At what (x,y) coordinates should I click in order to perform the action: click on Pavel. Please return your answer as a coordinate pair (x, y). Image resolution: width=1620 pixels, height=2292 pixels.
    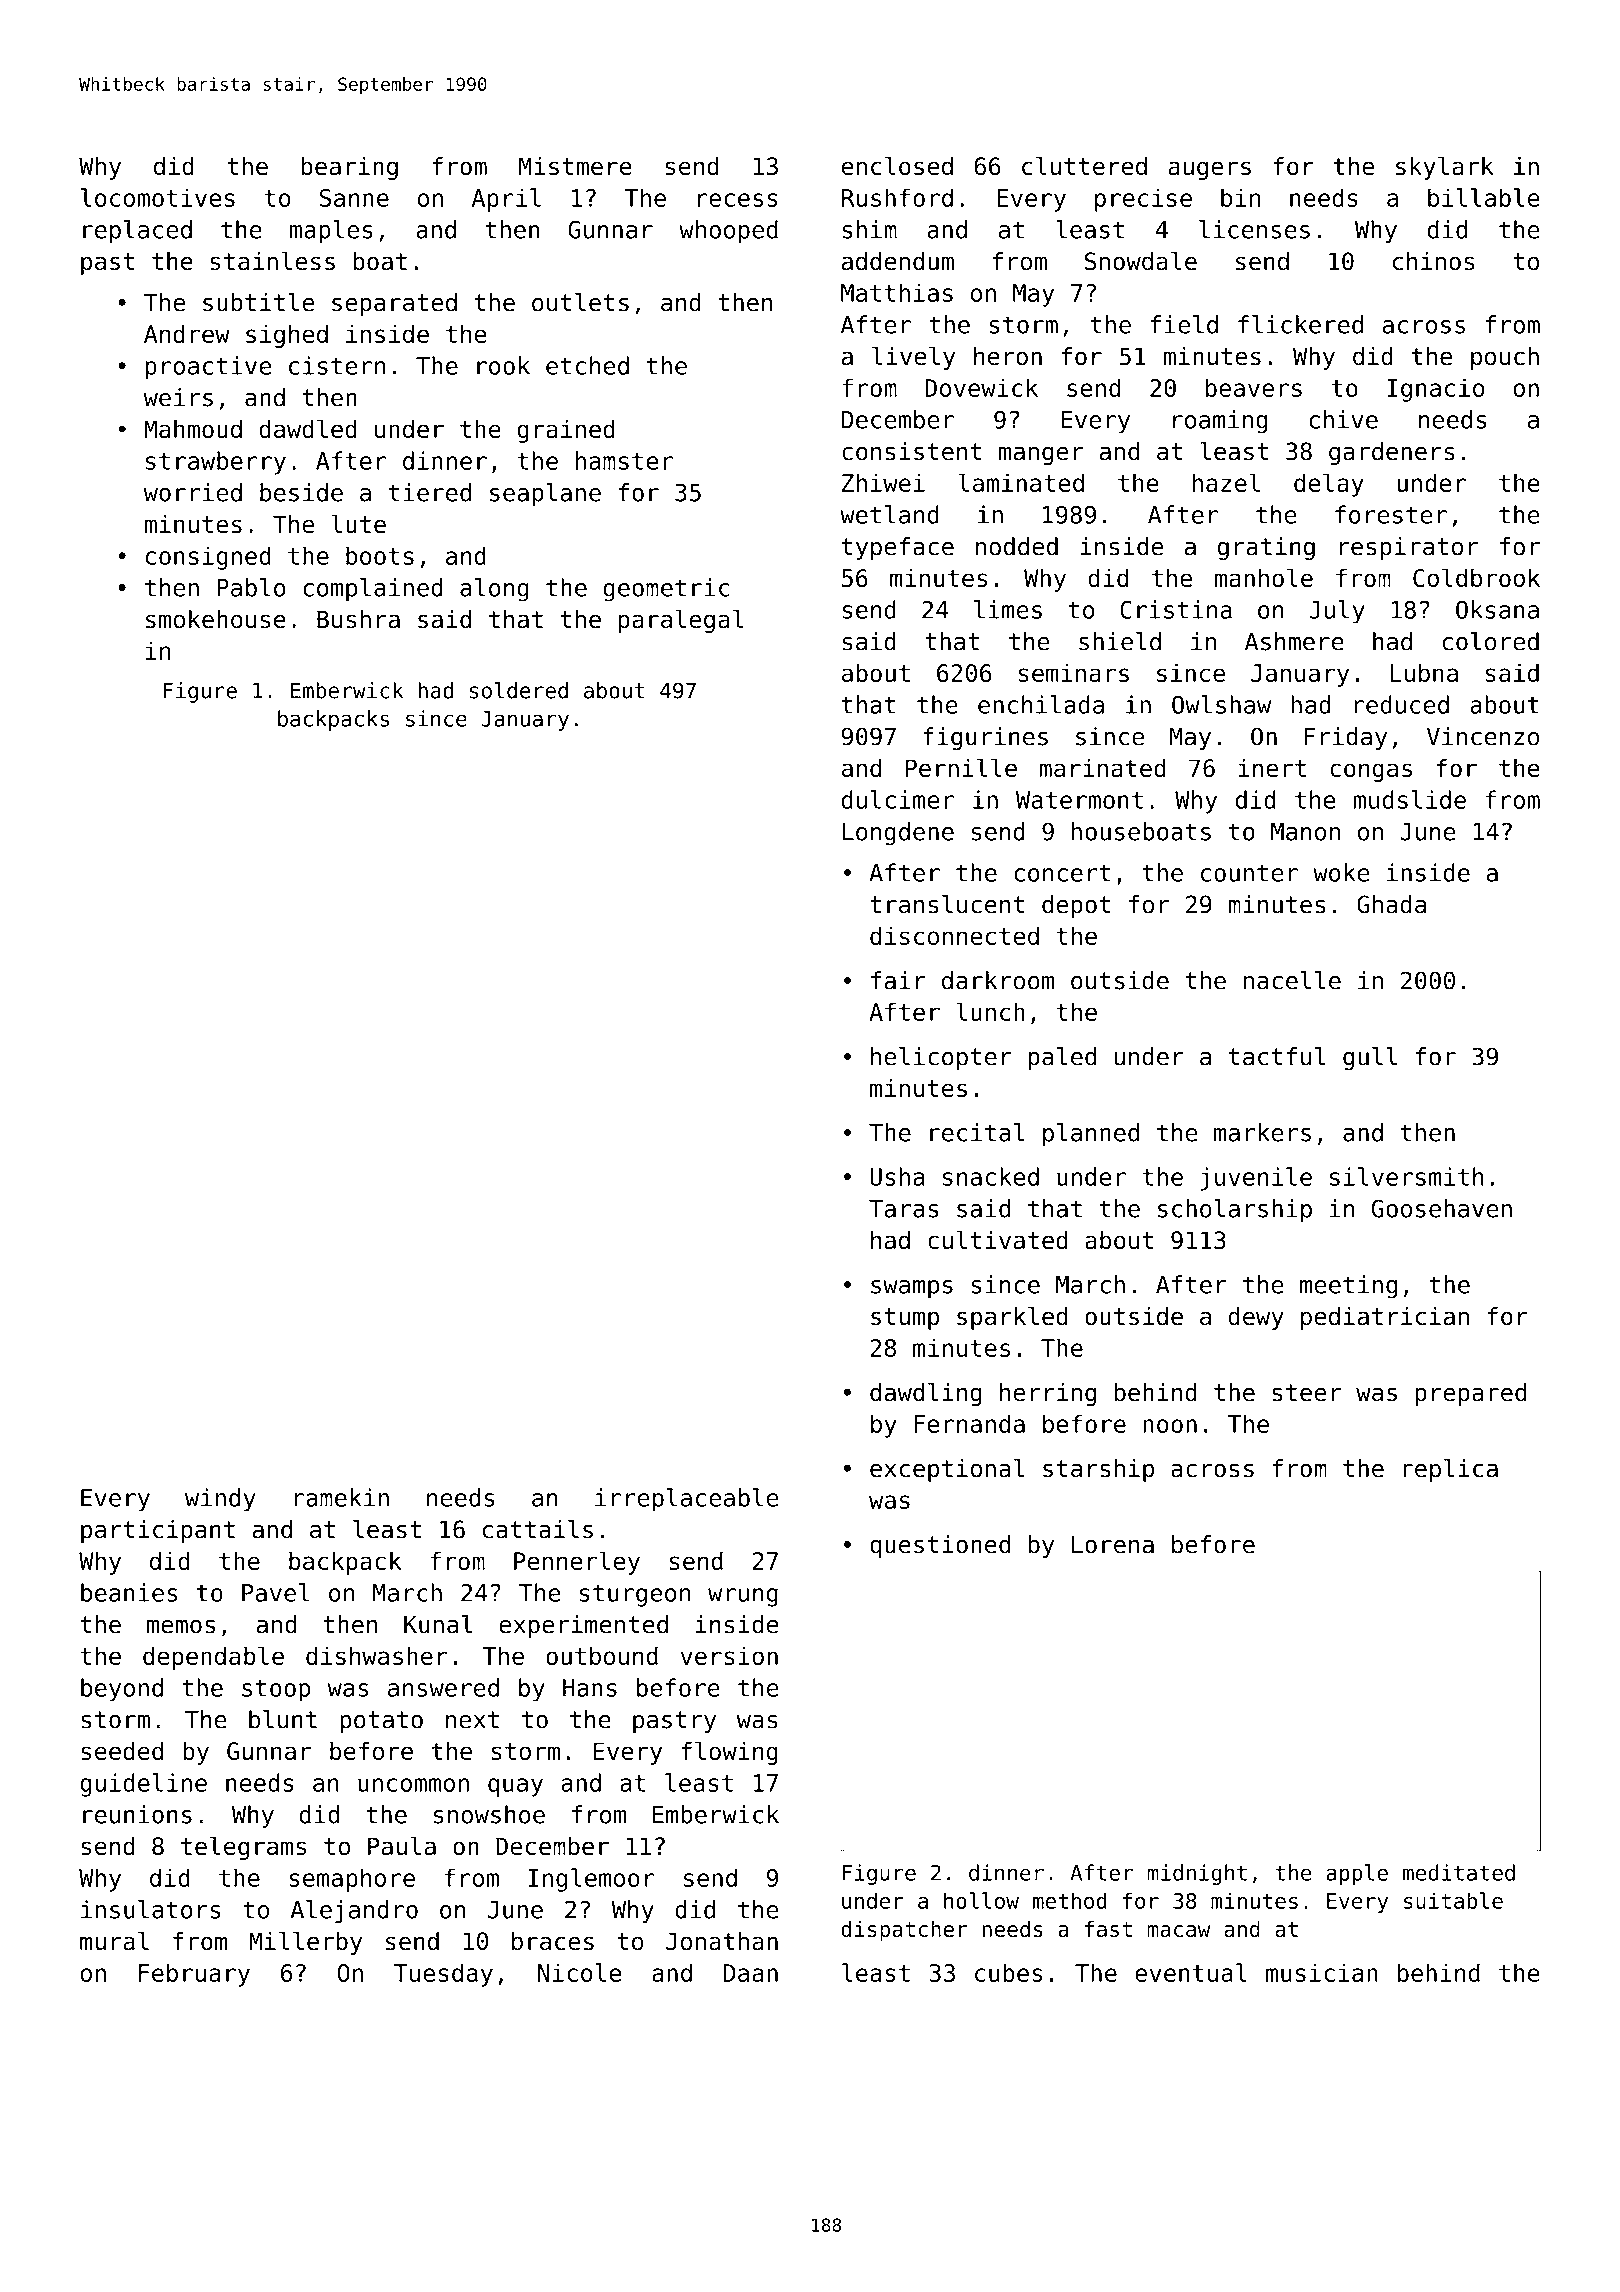
    Looking at the image, I should click on (276, 1592).
